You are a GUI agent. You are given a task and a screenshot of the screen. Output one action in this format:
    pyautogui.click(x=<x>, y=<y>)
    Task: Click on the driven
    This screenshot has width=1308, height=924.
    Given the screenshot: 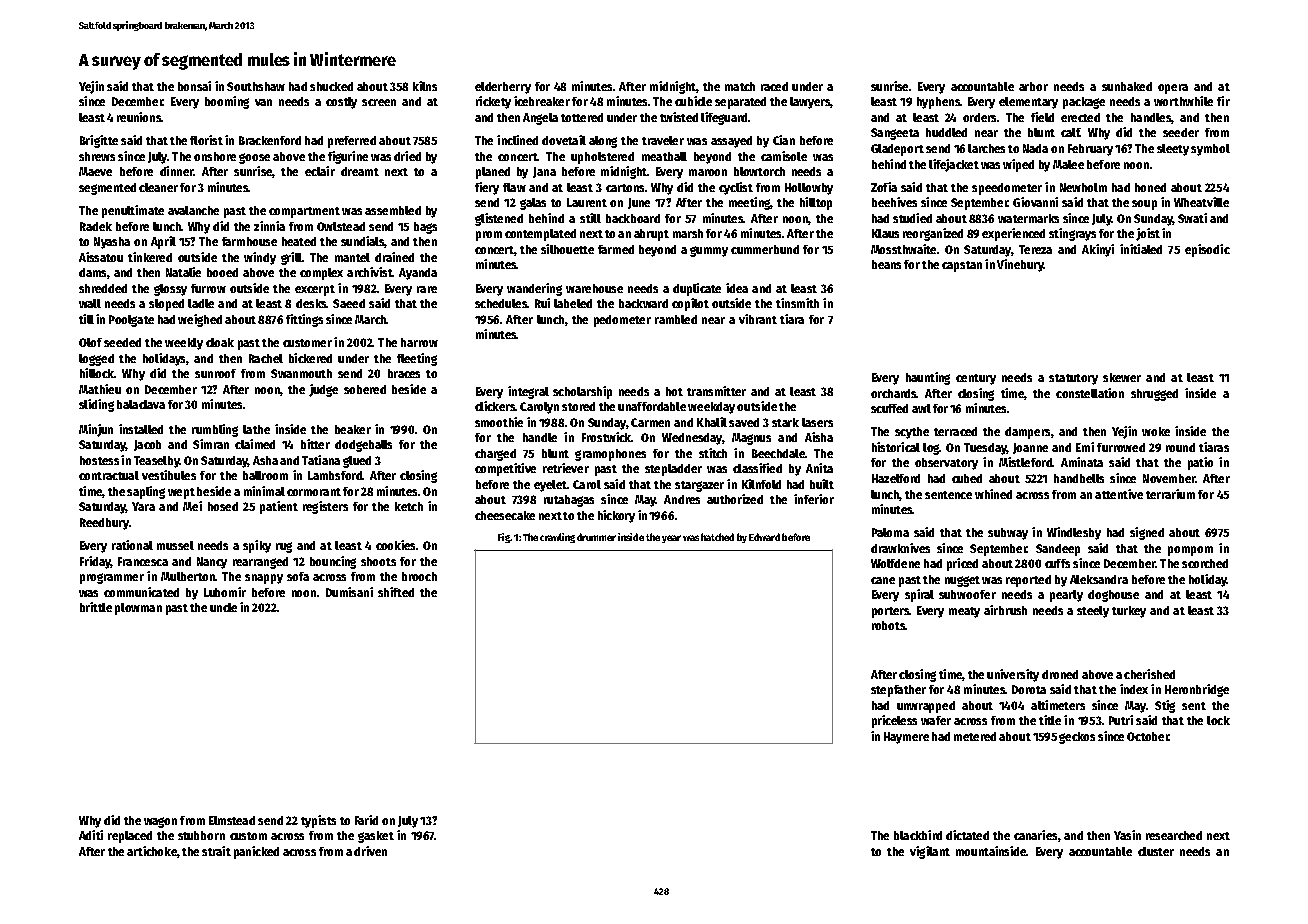 What is the action you would take?
    pyautogui.click(x=370, y=851)
